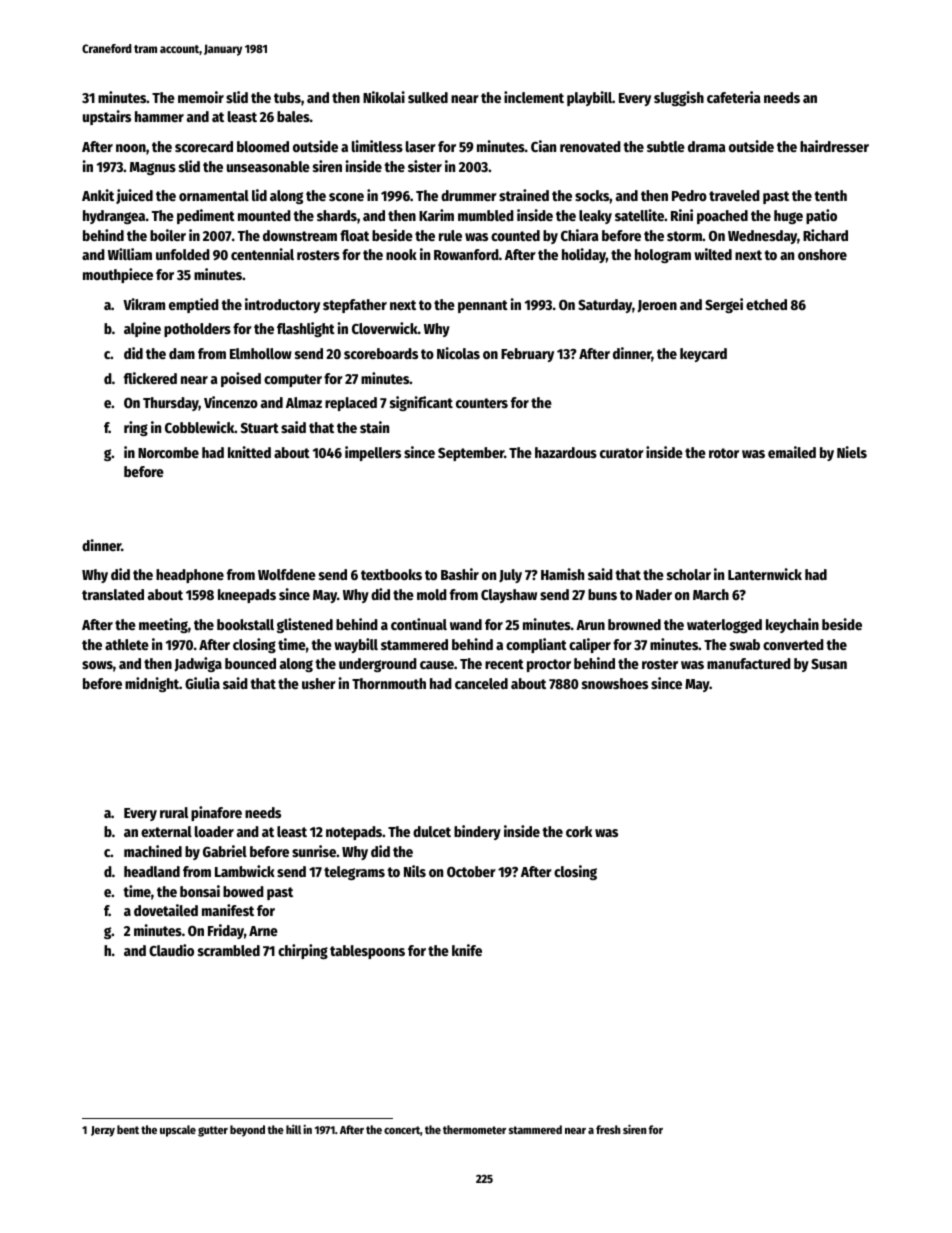  I want to click on manufactured, so click(749, 663).
